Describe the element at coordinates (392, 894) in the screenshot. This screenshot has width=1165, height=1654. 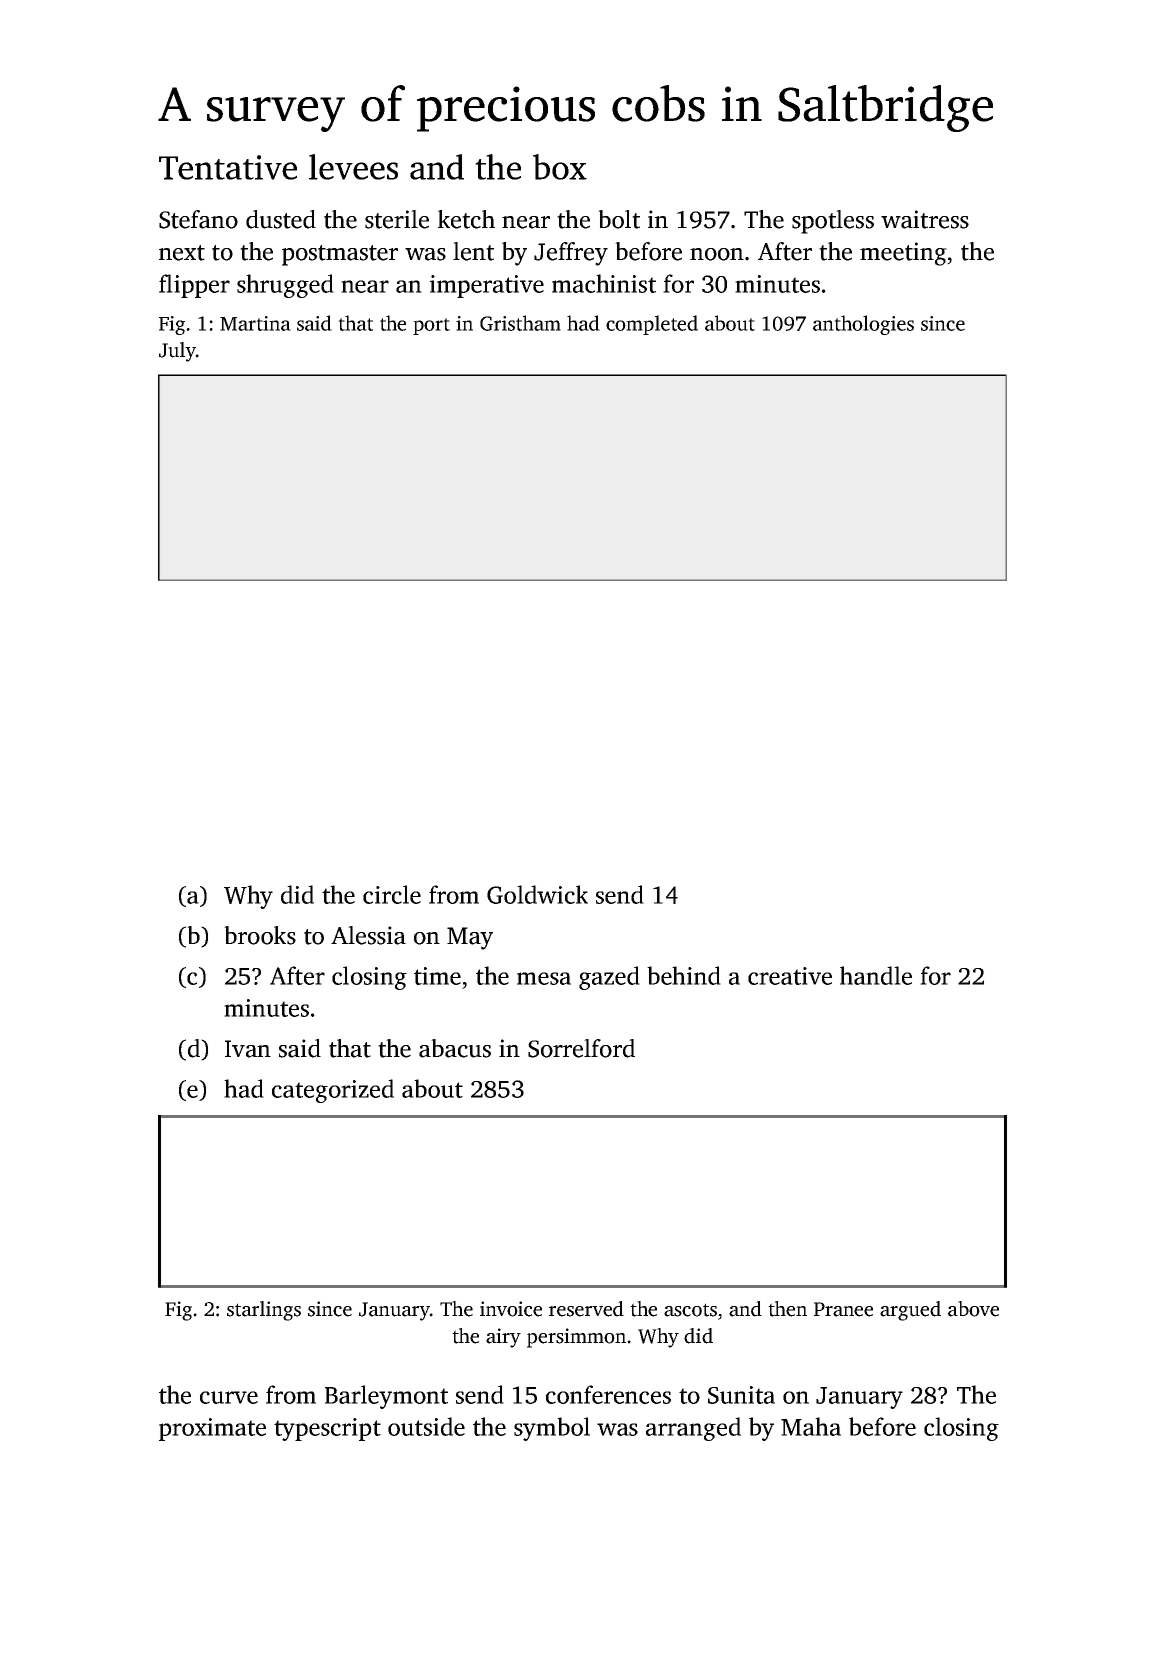
I see `circle` at that location.
